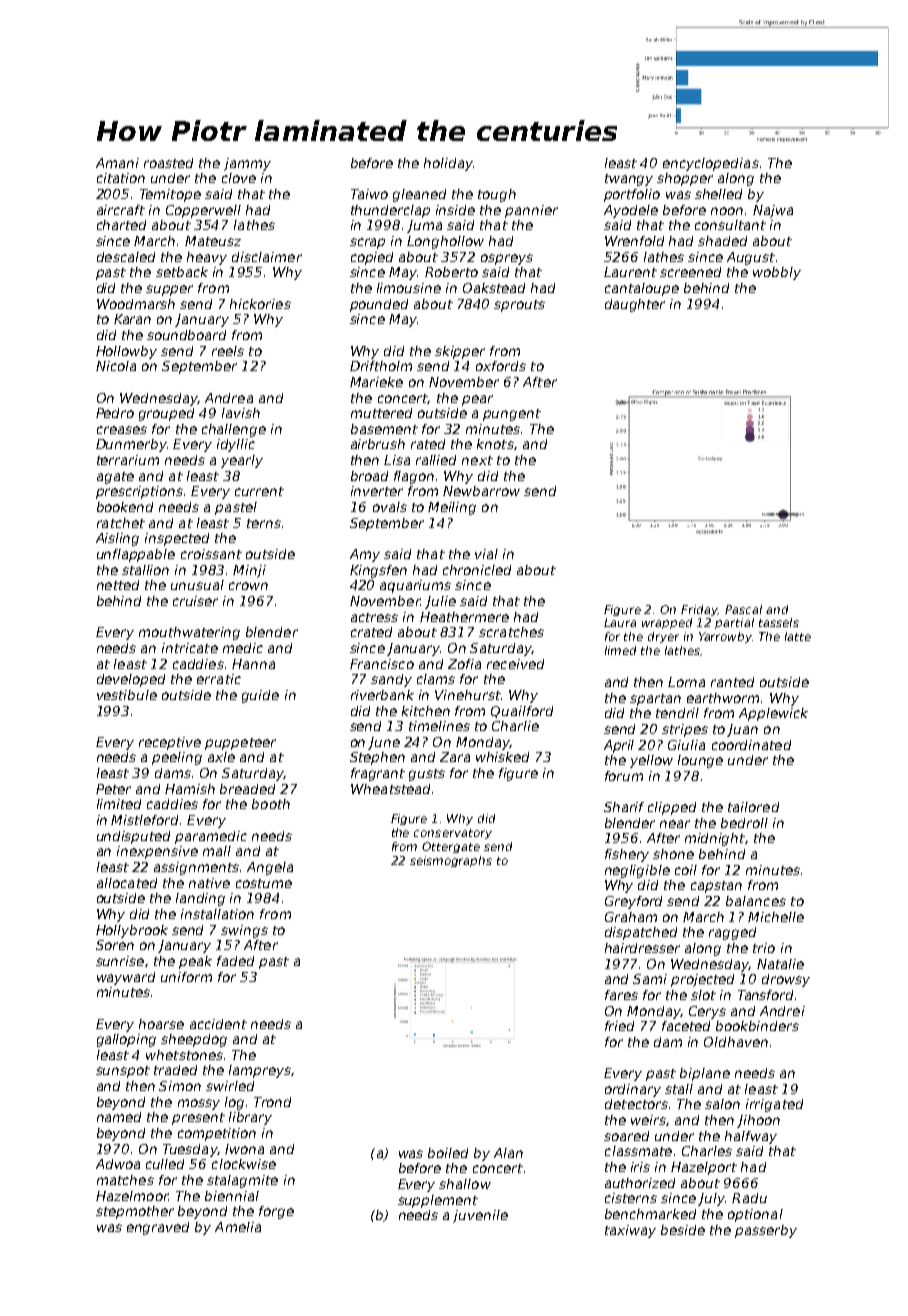  Describe the element at coordinates (131, 680) in the document. I see `developed` at that location.
